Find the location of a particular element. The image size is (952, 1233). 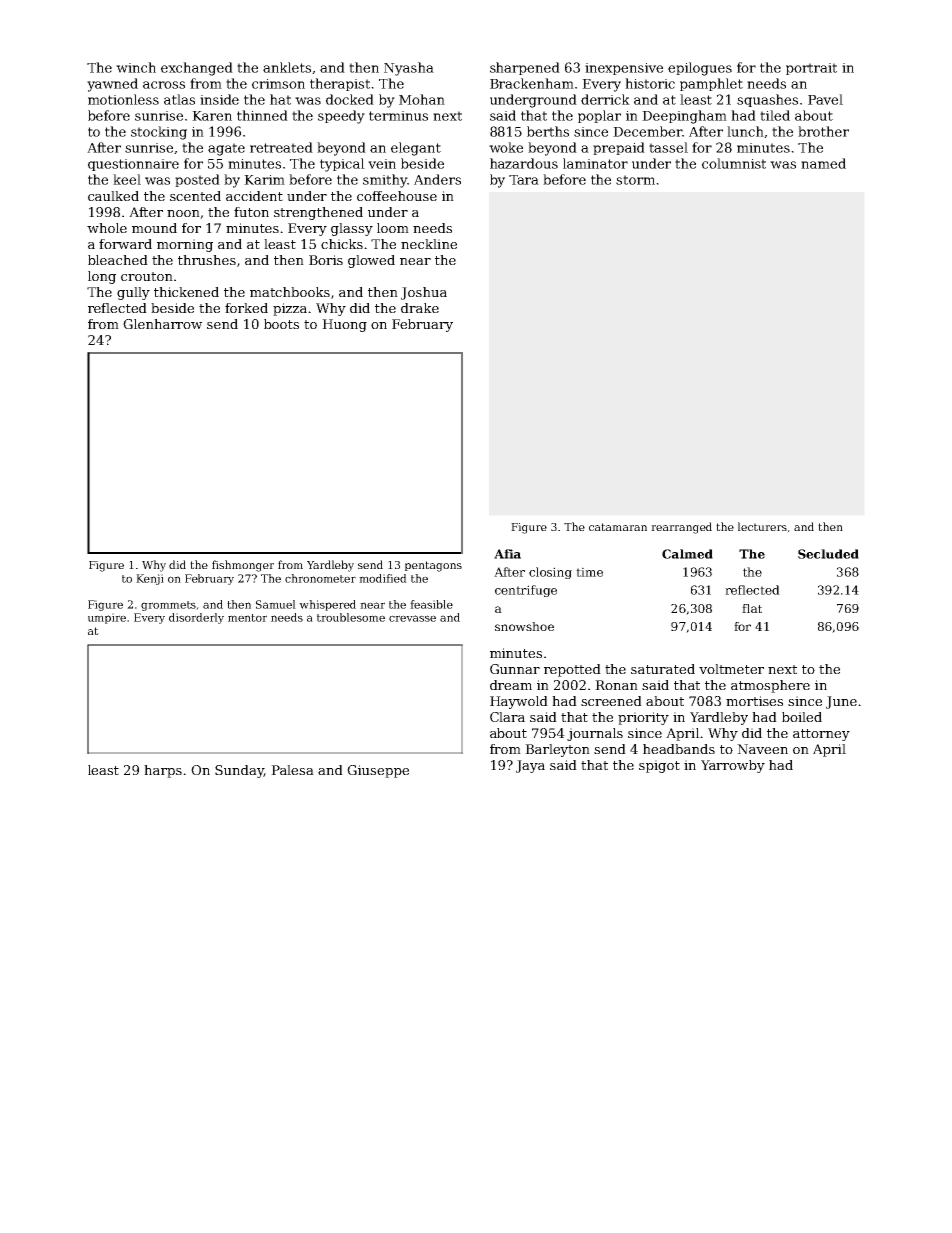

Anders is located at coordinates (437, 179).
